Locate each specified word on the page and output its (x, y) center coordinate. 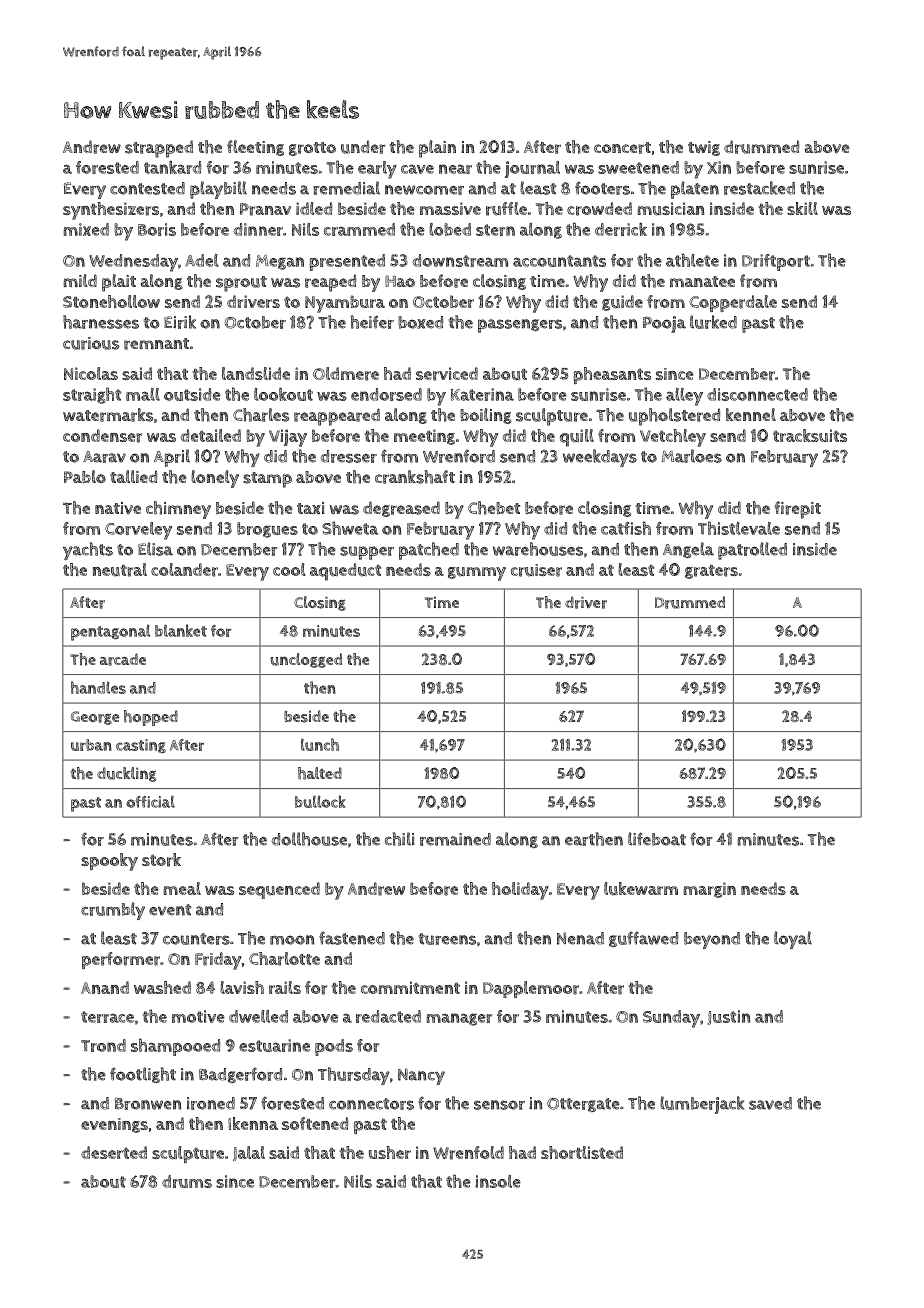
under (363, 147)
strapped (159, 149)
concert (622, 148)
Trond (103, 1045)
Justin (728, 1017)
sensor (499, 1105)
